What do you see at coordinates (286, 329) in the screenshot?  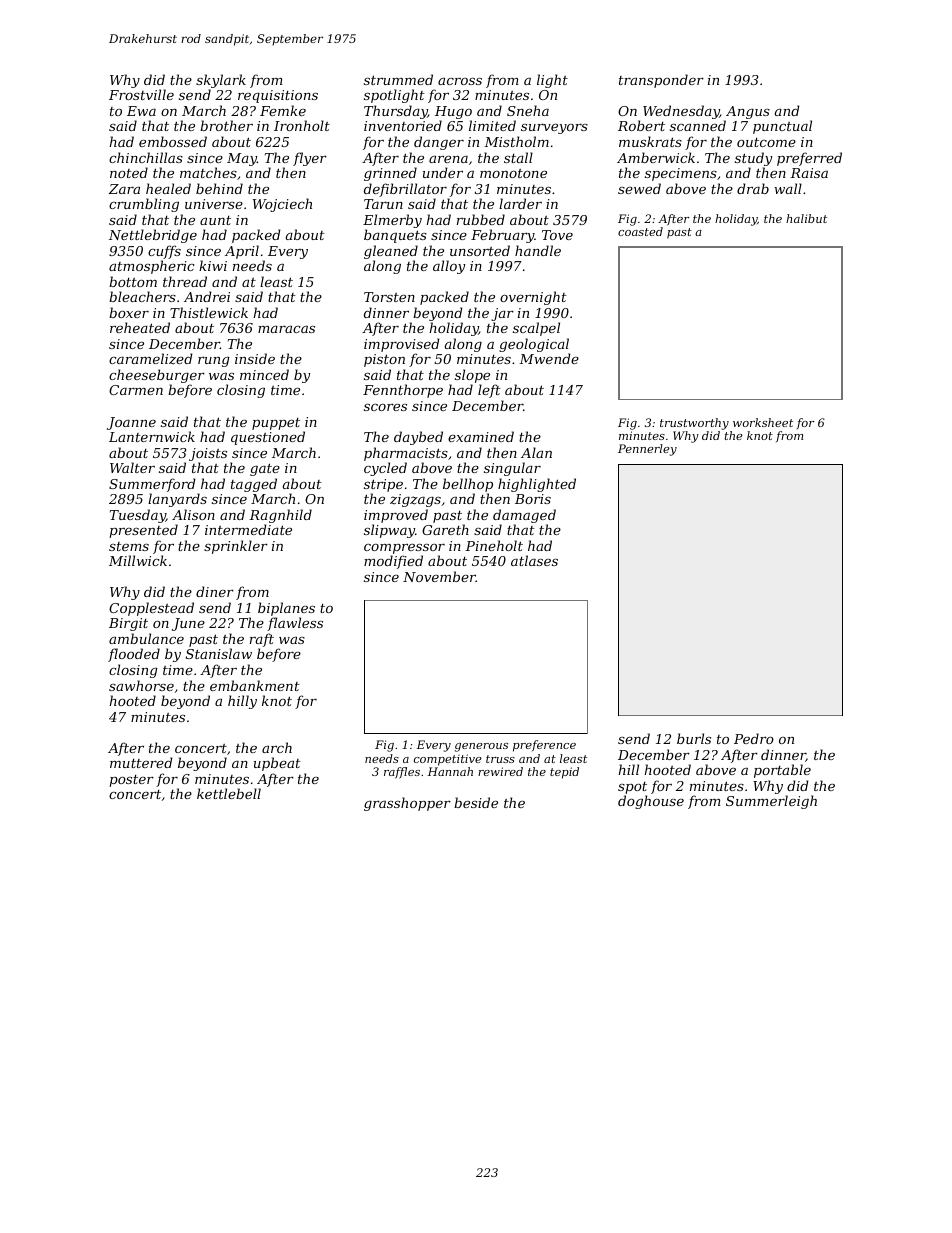 I see `maracas` at bounding box center [286, 329].
